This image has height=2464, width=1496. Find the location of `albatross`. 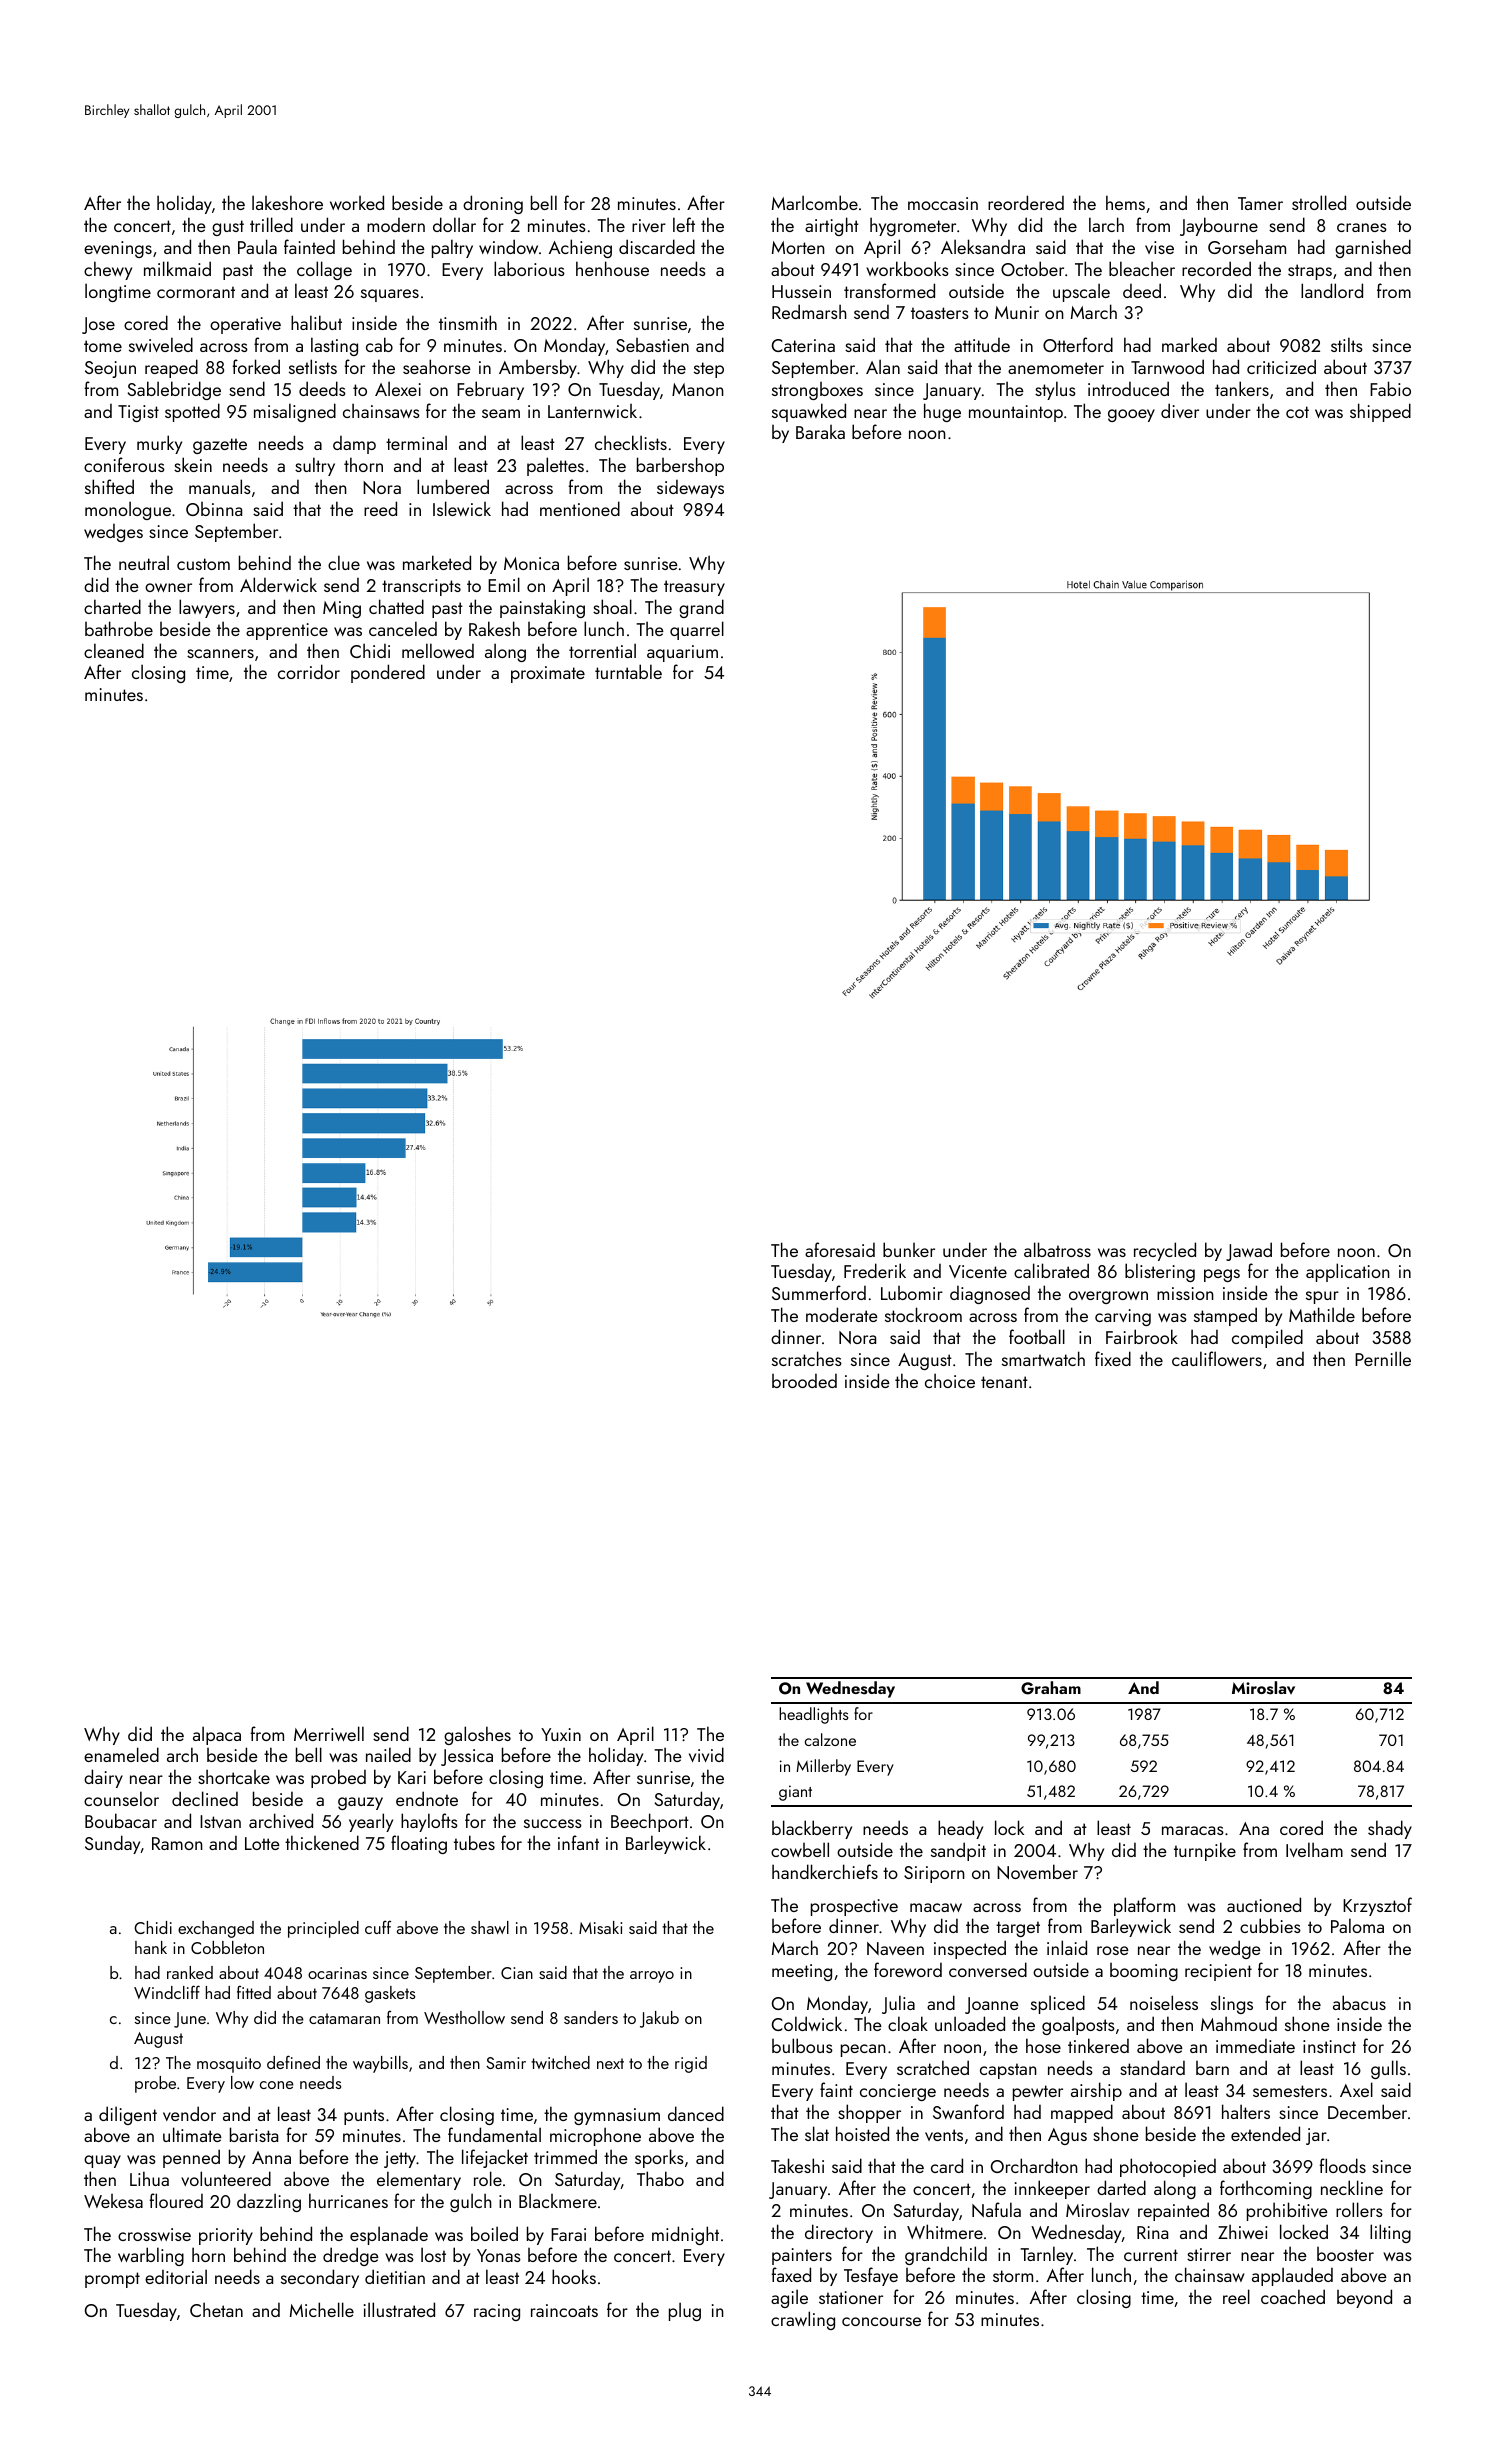

albatross is located at coordinates (1057, 1249).
